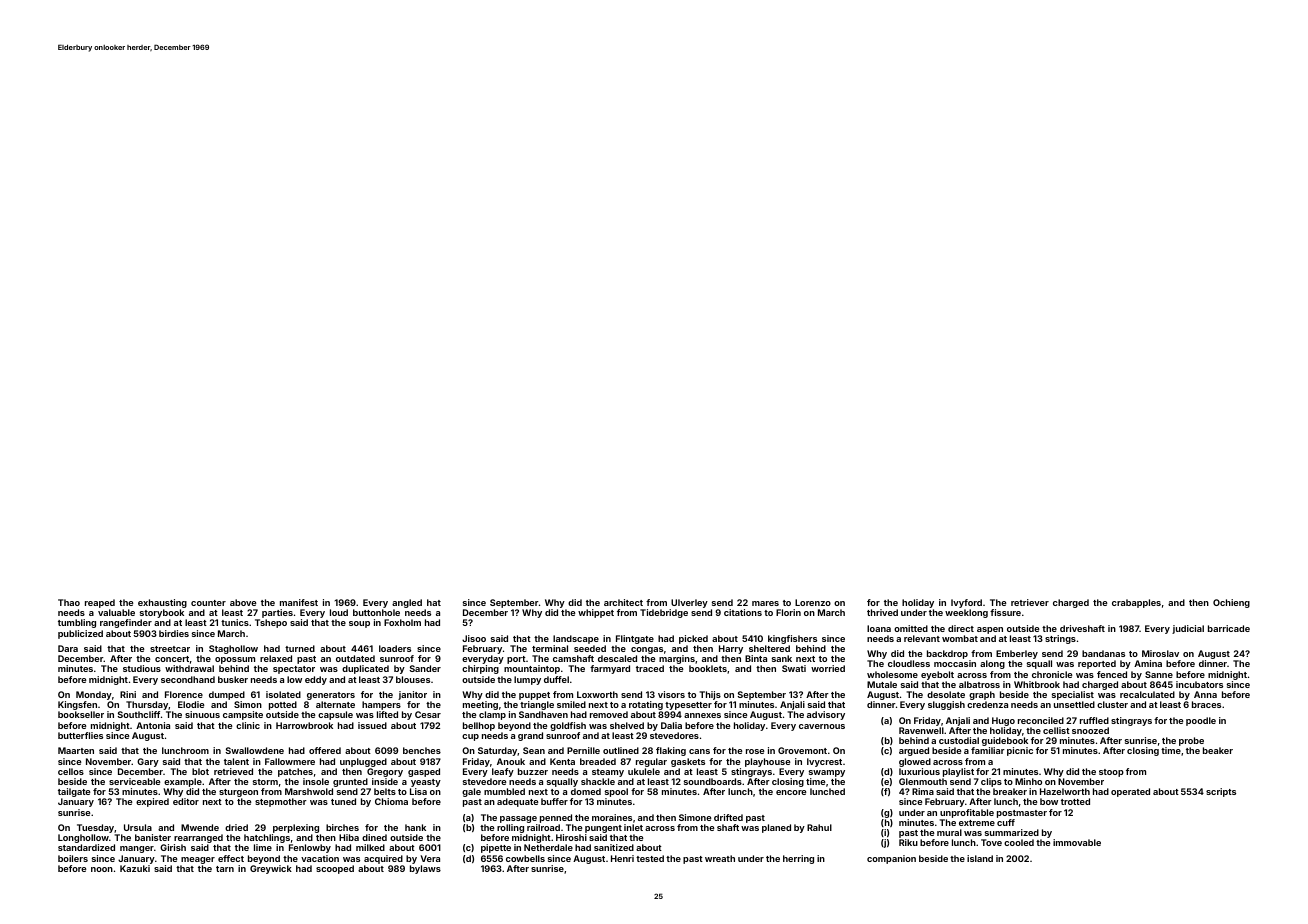 This image has height=924, width=1308. Describe the element at coordinates (1188, 629) in the image. I see `judicial` at that location.
